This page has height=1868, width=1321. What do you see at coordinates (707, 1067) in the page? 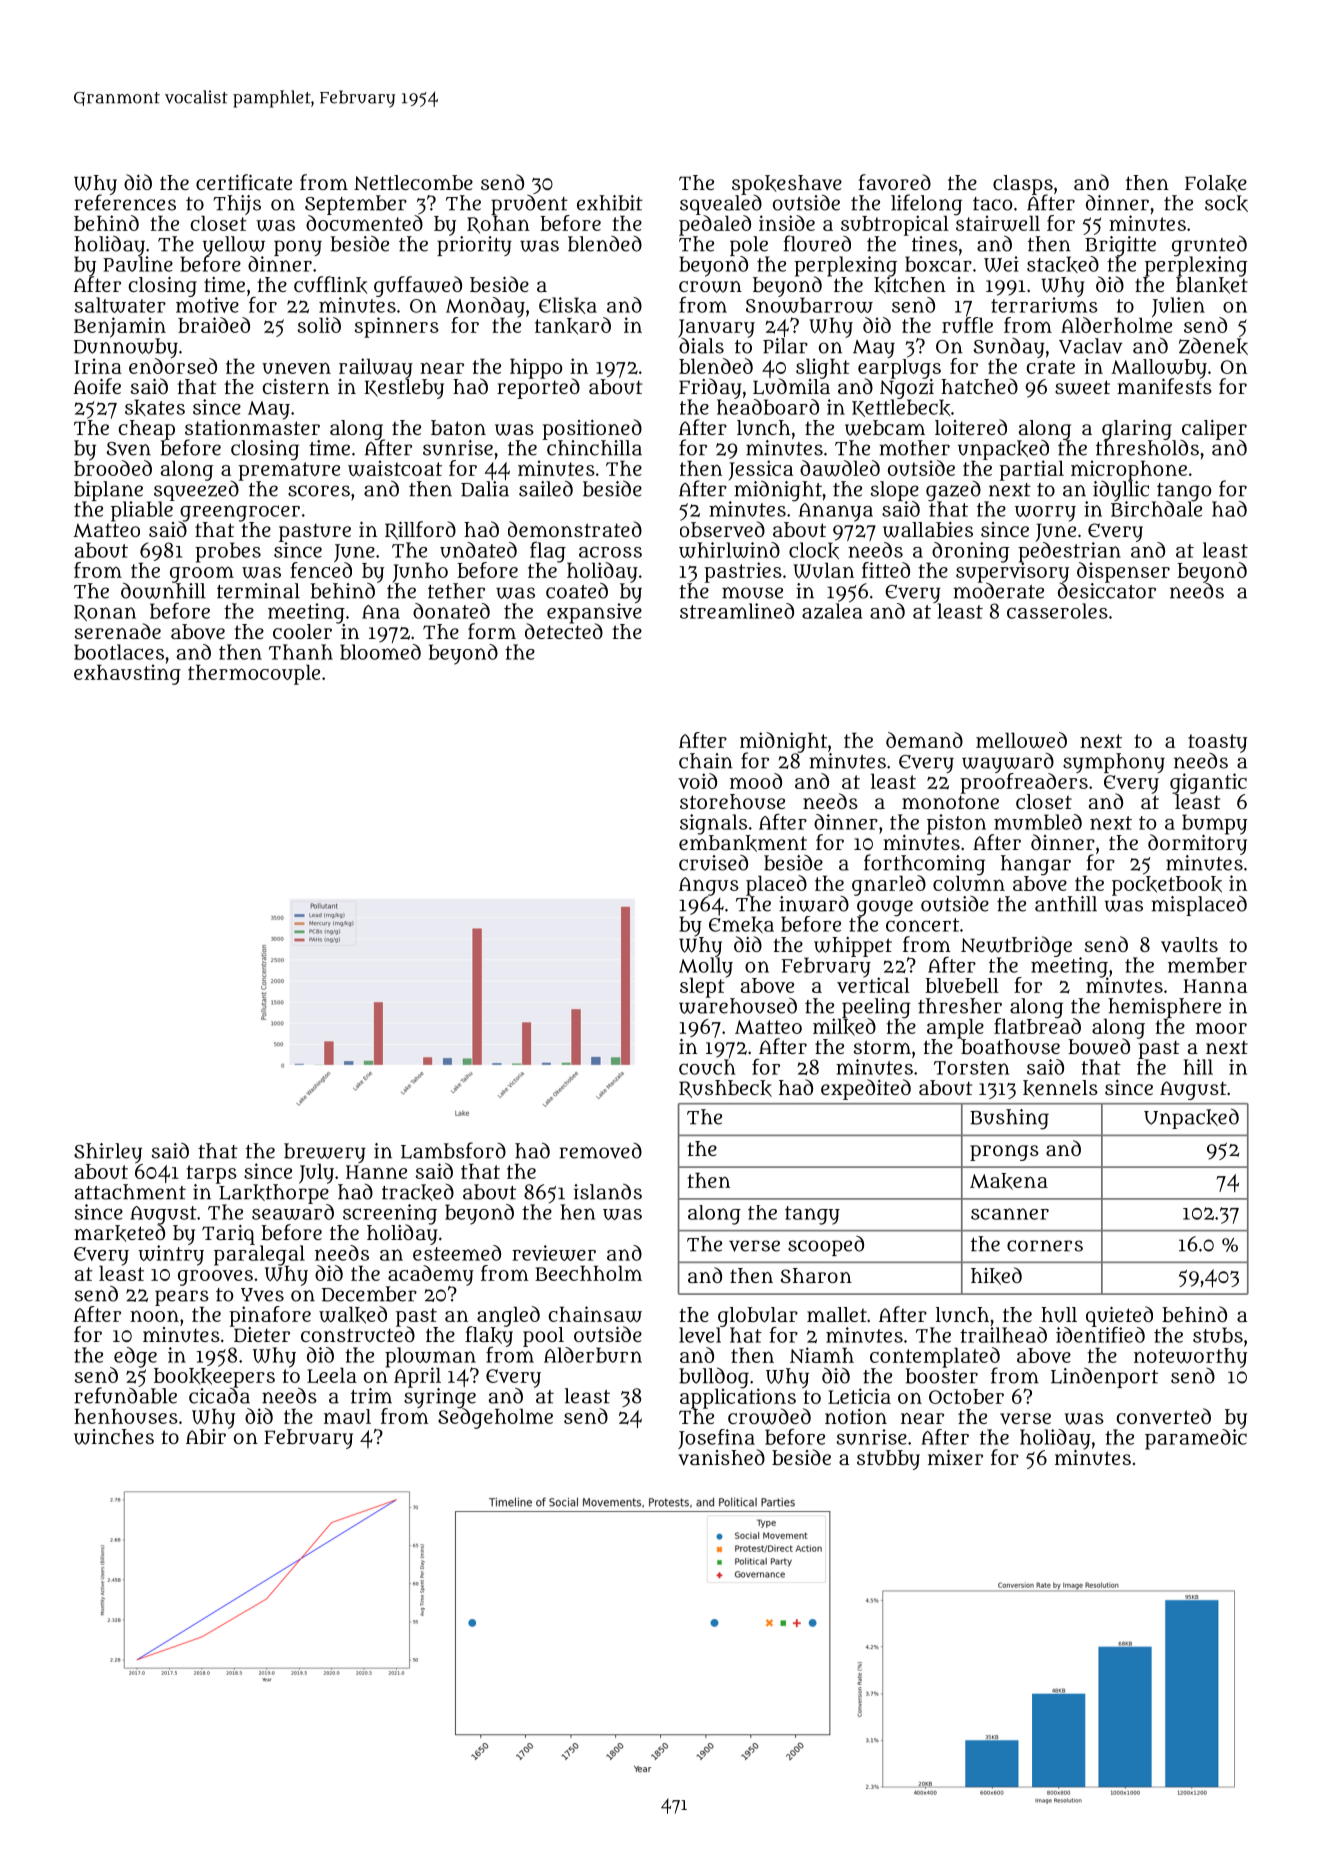
I see `couch` at bounding box center [707, 1067].
